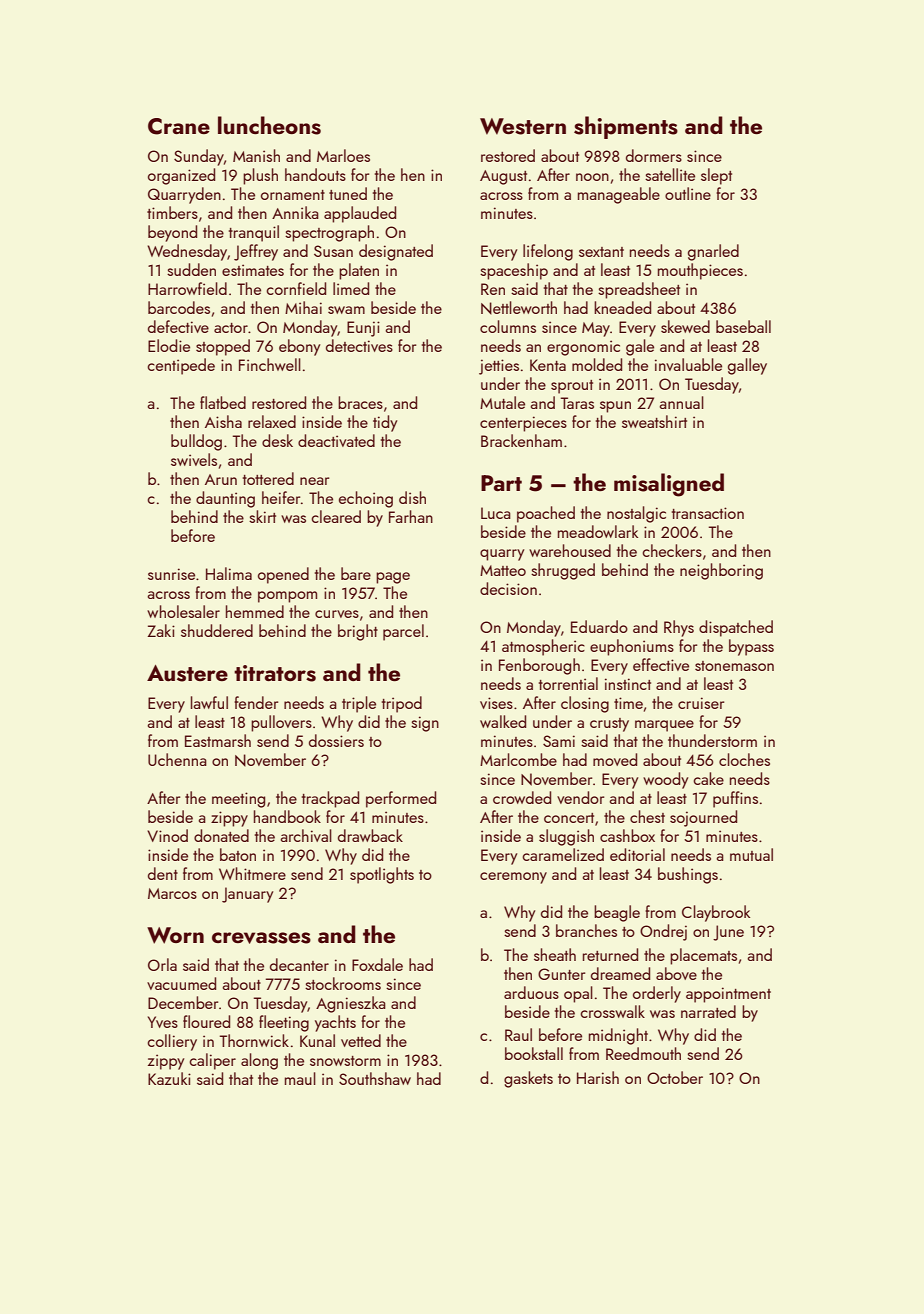  What do you see at coordinates (523, 126) in the screenshot?
I see `Western` at bounding box center [523, 126].
